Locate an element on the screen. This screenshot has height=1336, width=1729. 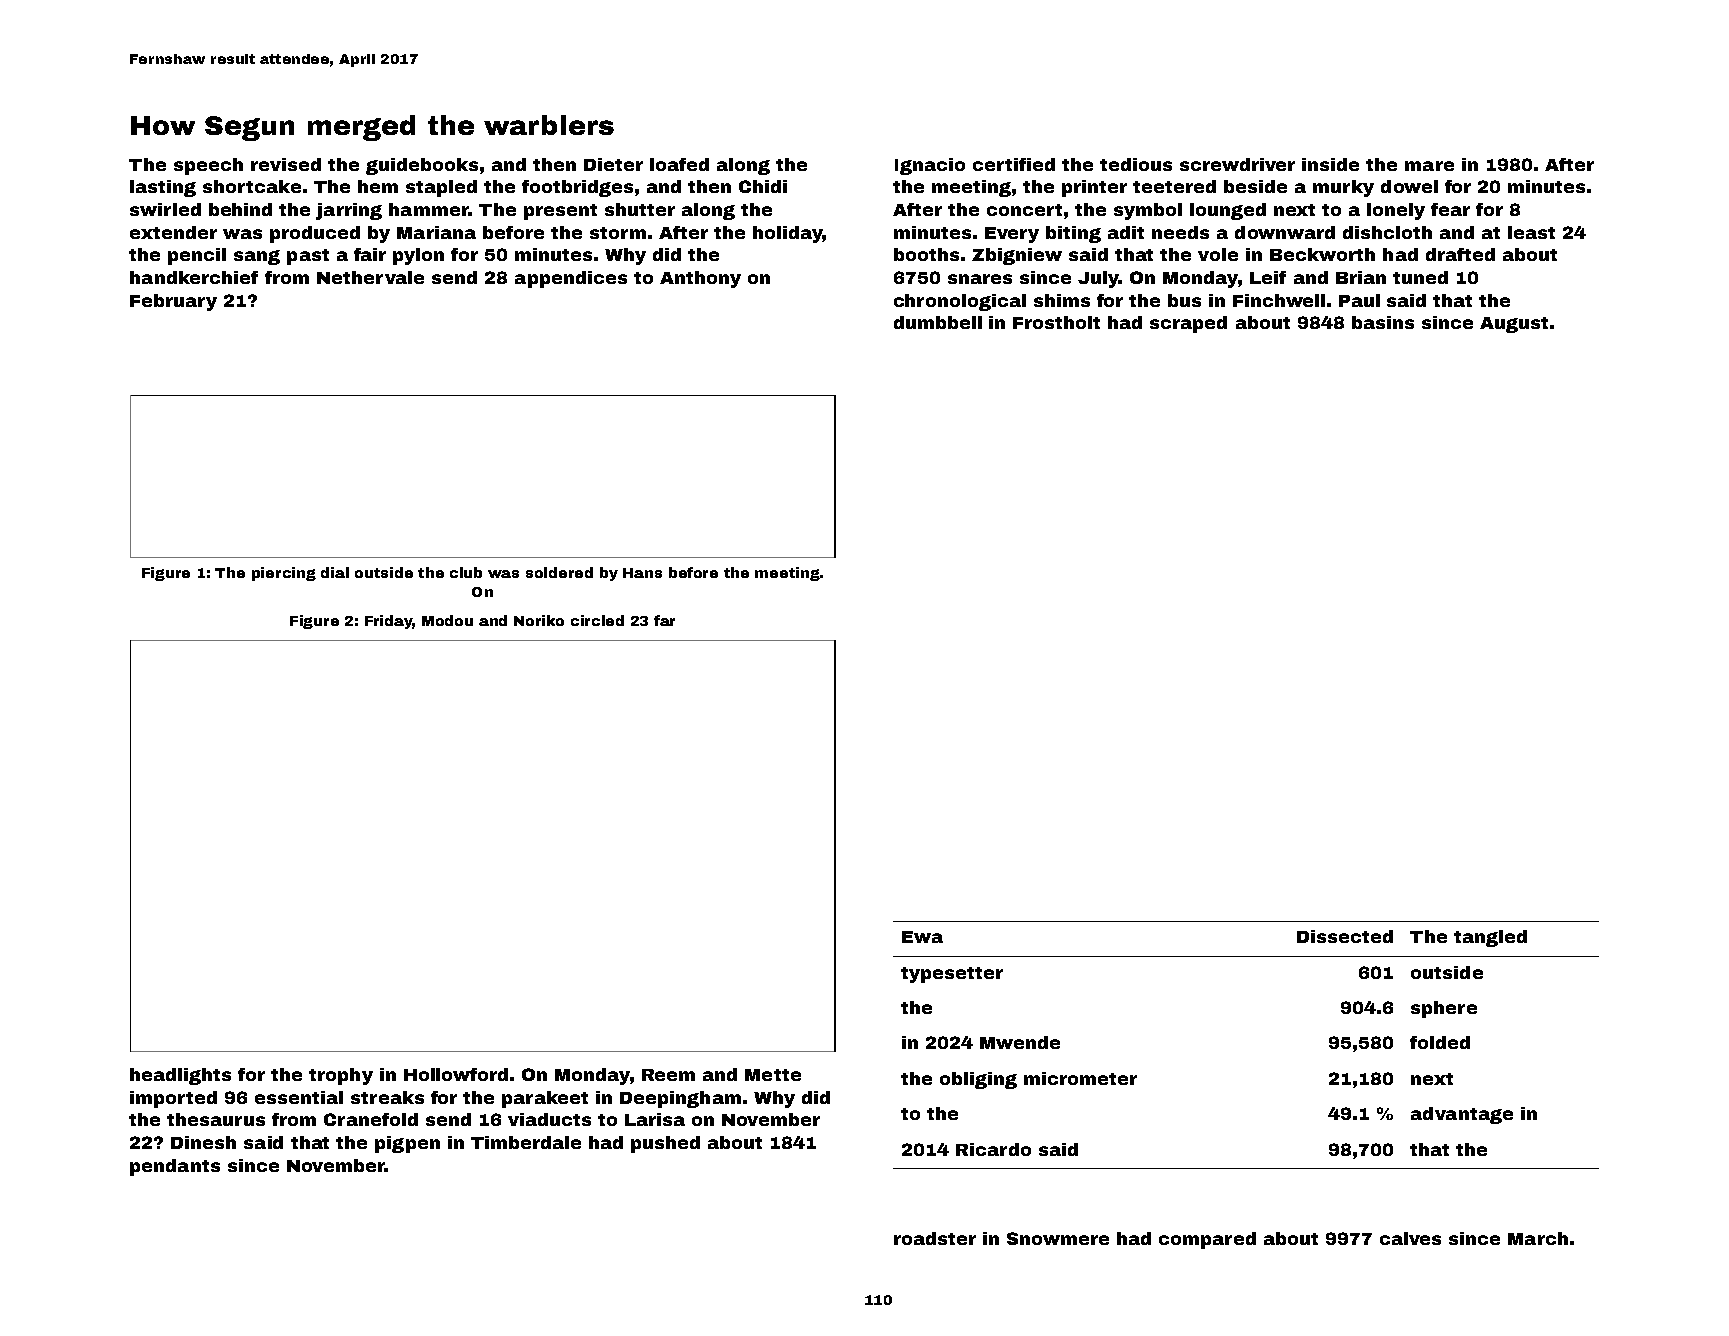
micrometer is located at coordinates (1080, 1078).
